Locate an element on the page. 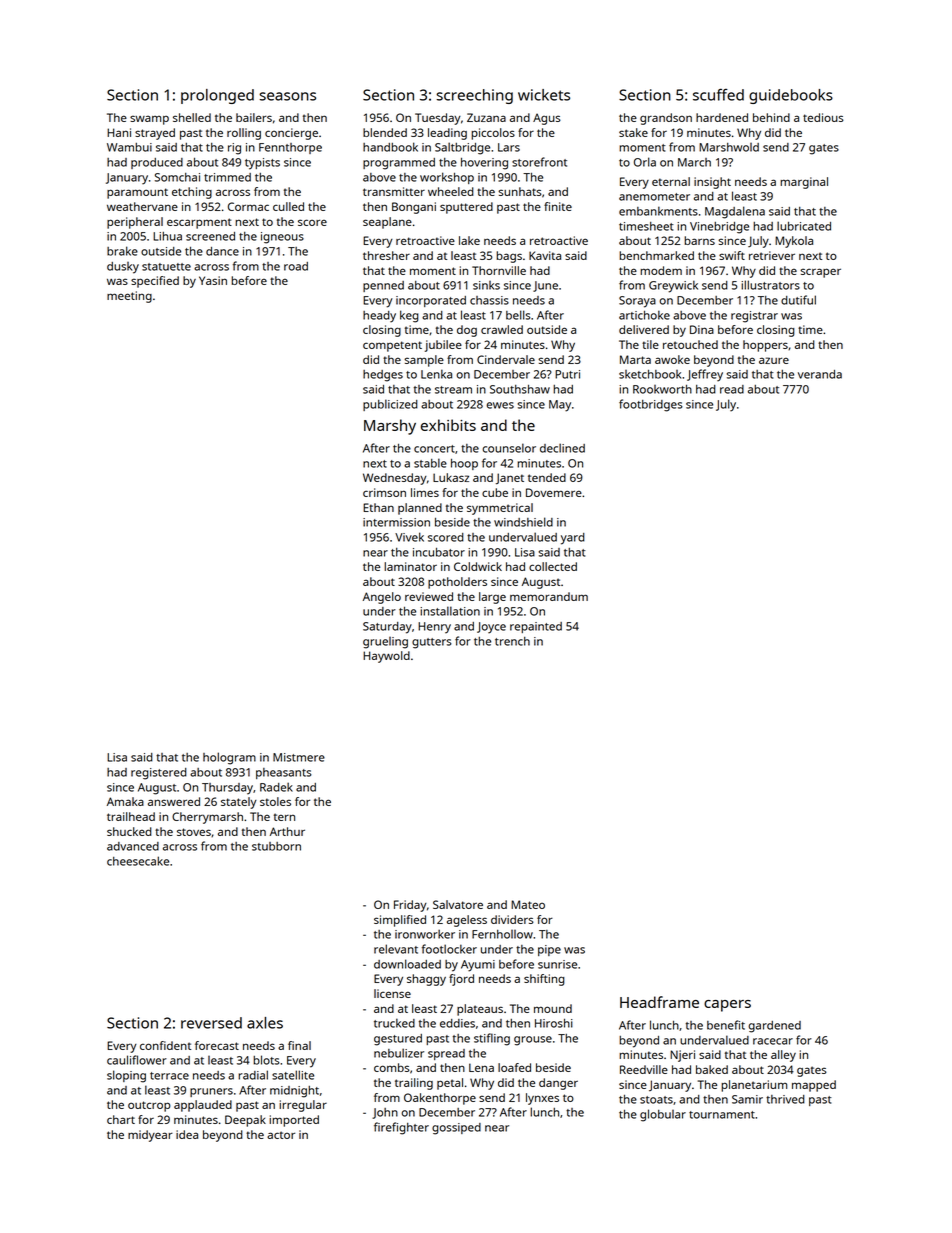 Image resolution: width=952 pixels, height=1233 pixels. hologram is located at coordinates (229, 758).
